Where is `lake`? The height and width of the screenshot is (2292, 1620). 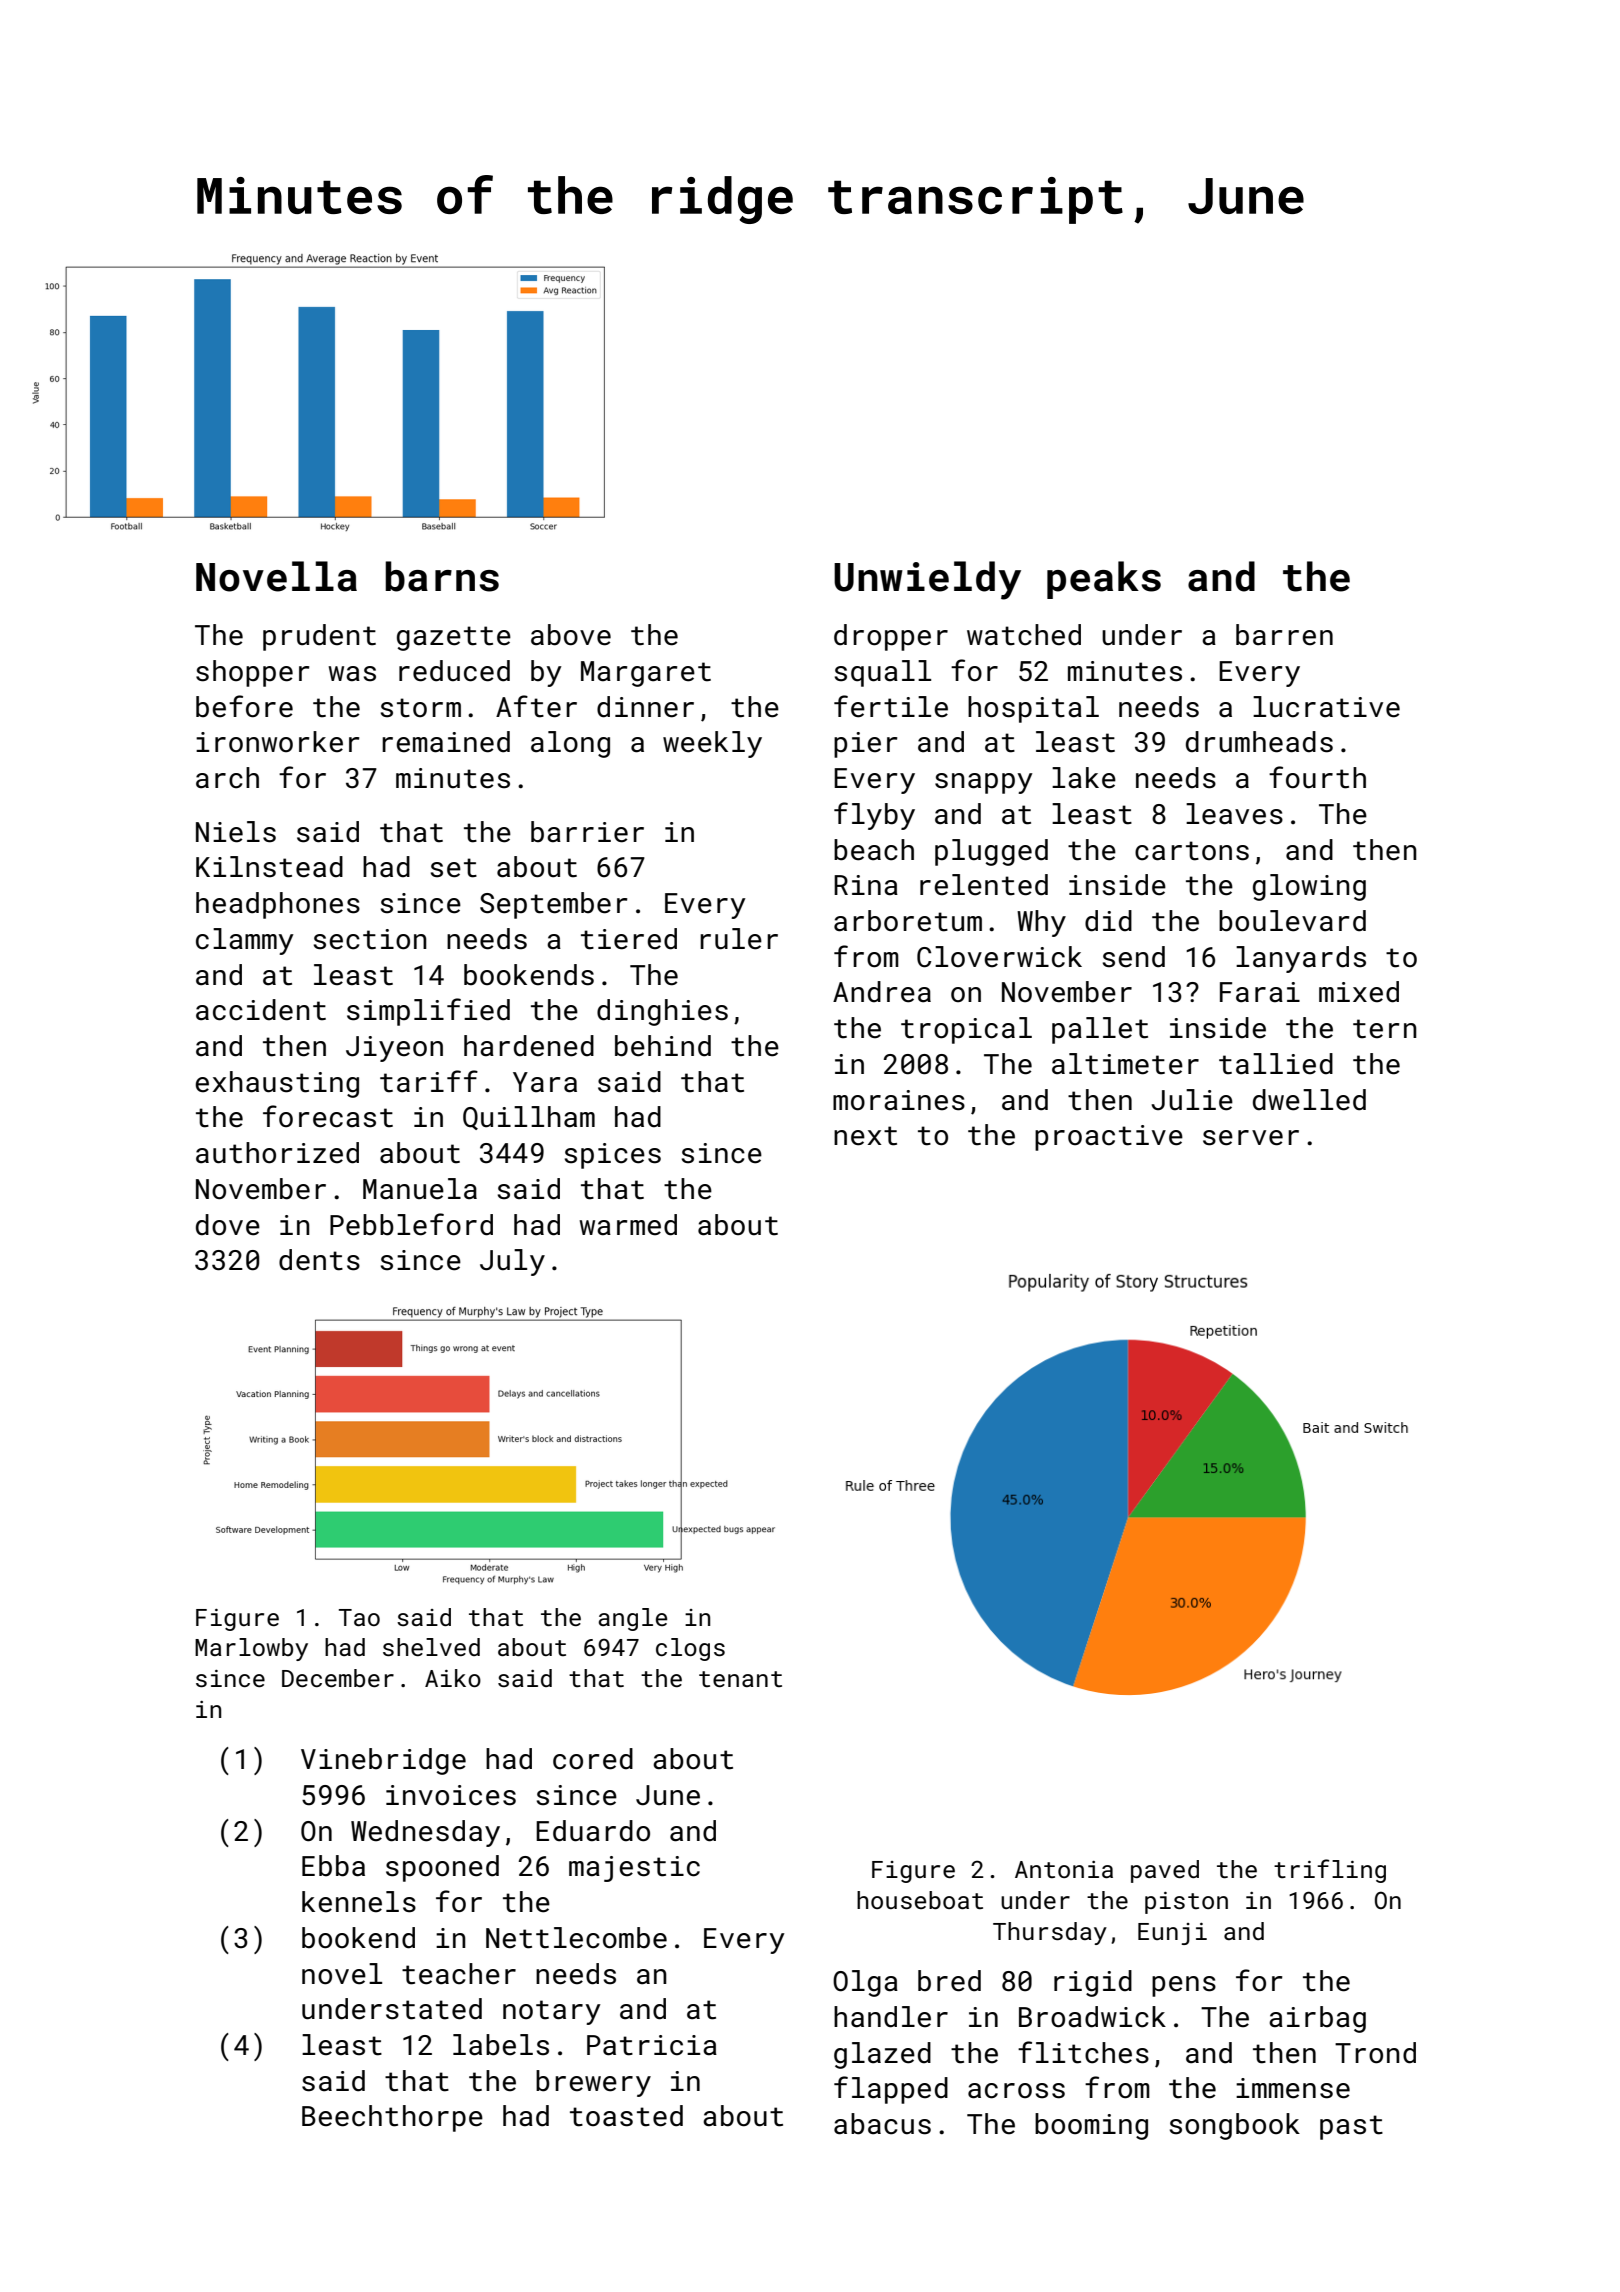 lake is located at coordinates (1084, 778).
